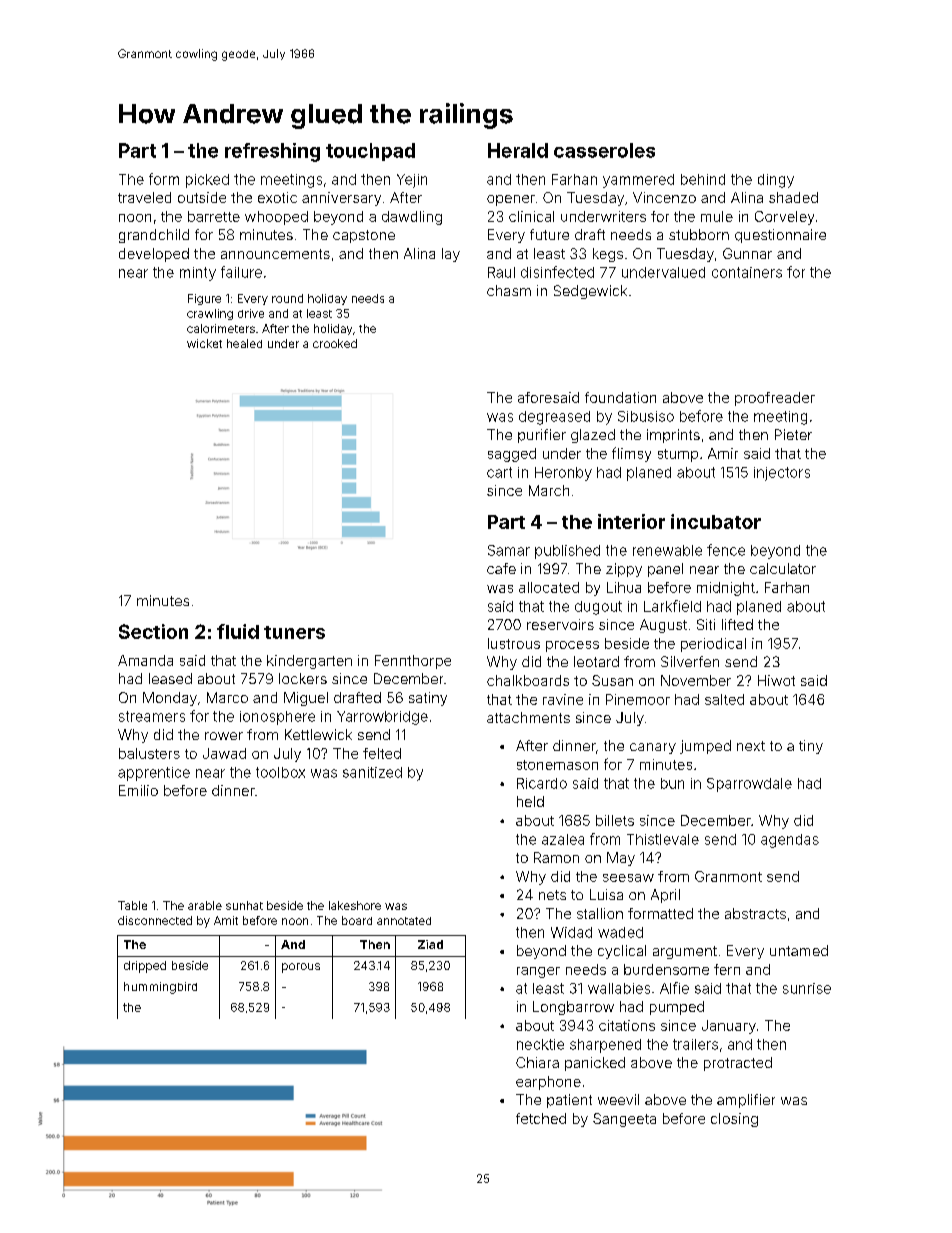 The width and height of the document is (952, 1233). What do you see at coordinates (727, 969) in the document?
I see `fern` at bounding box center [727, 969].
